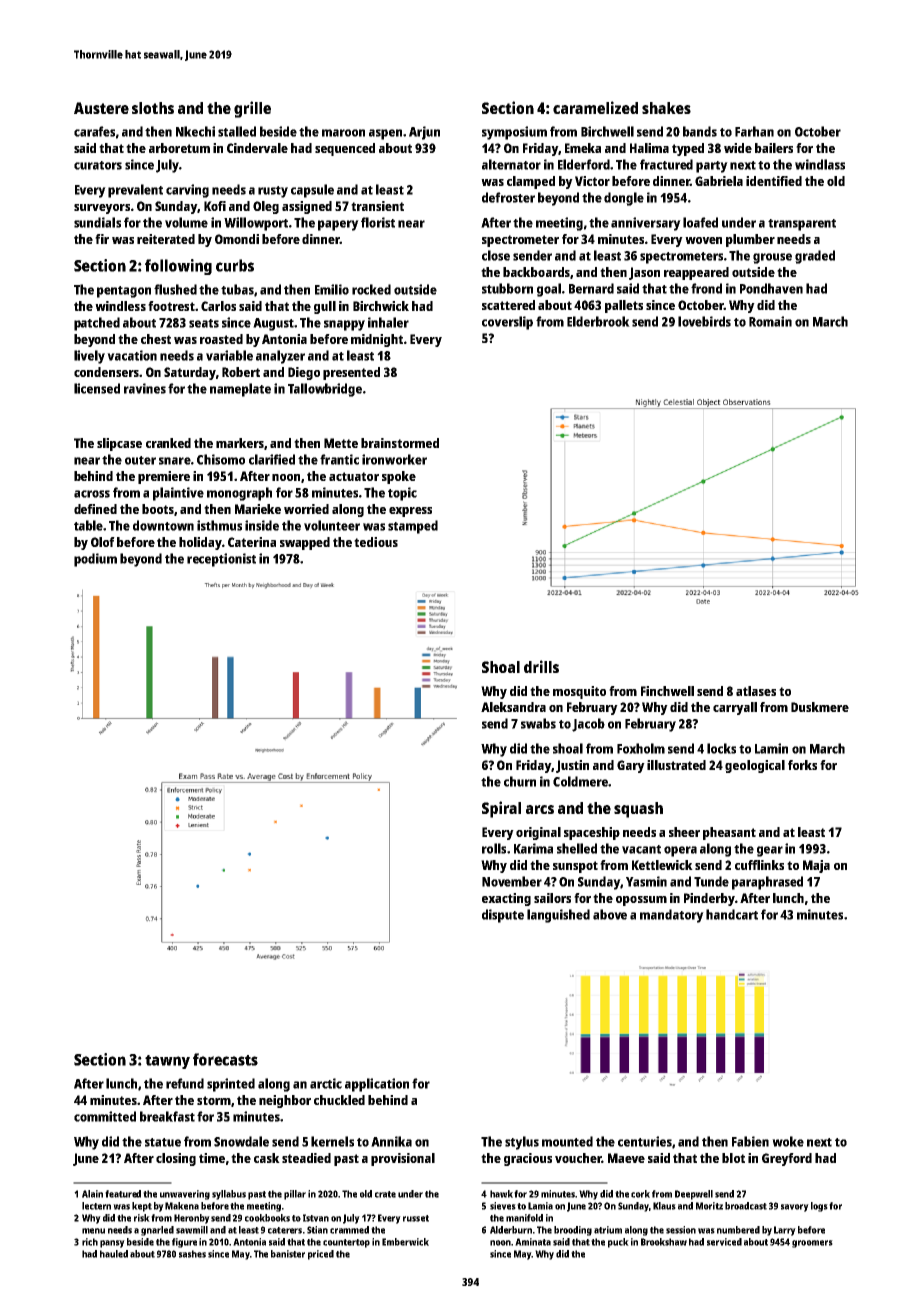  I want to click on atlases, so click(756, 691).
